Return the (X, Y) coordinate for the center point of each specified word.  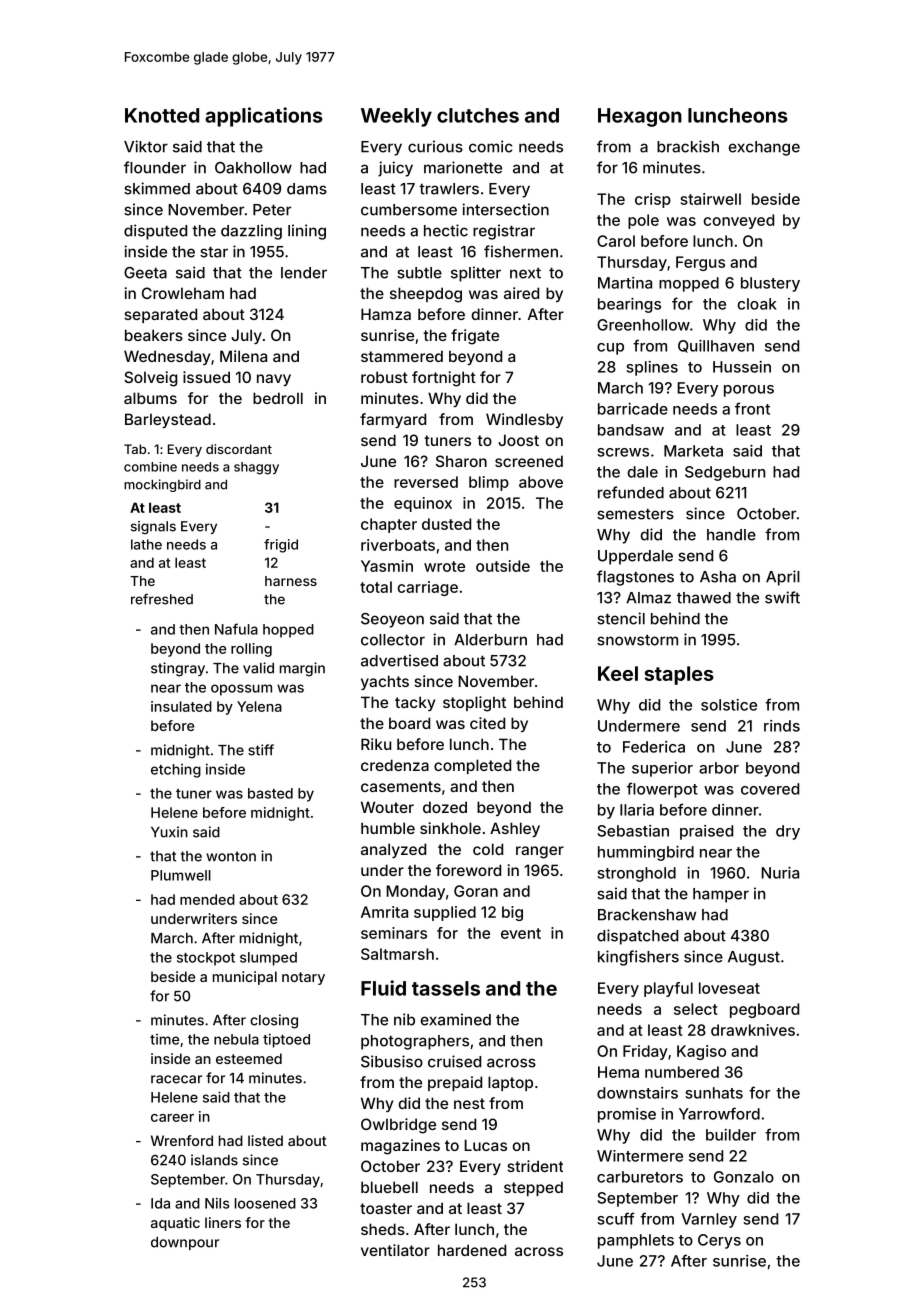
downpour (185, 1243)
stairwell (711, 199)
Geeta (145, 273)
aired (521, 293)
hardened (472, 1250)
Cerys (719, 1241)
